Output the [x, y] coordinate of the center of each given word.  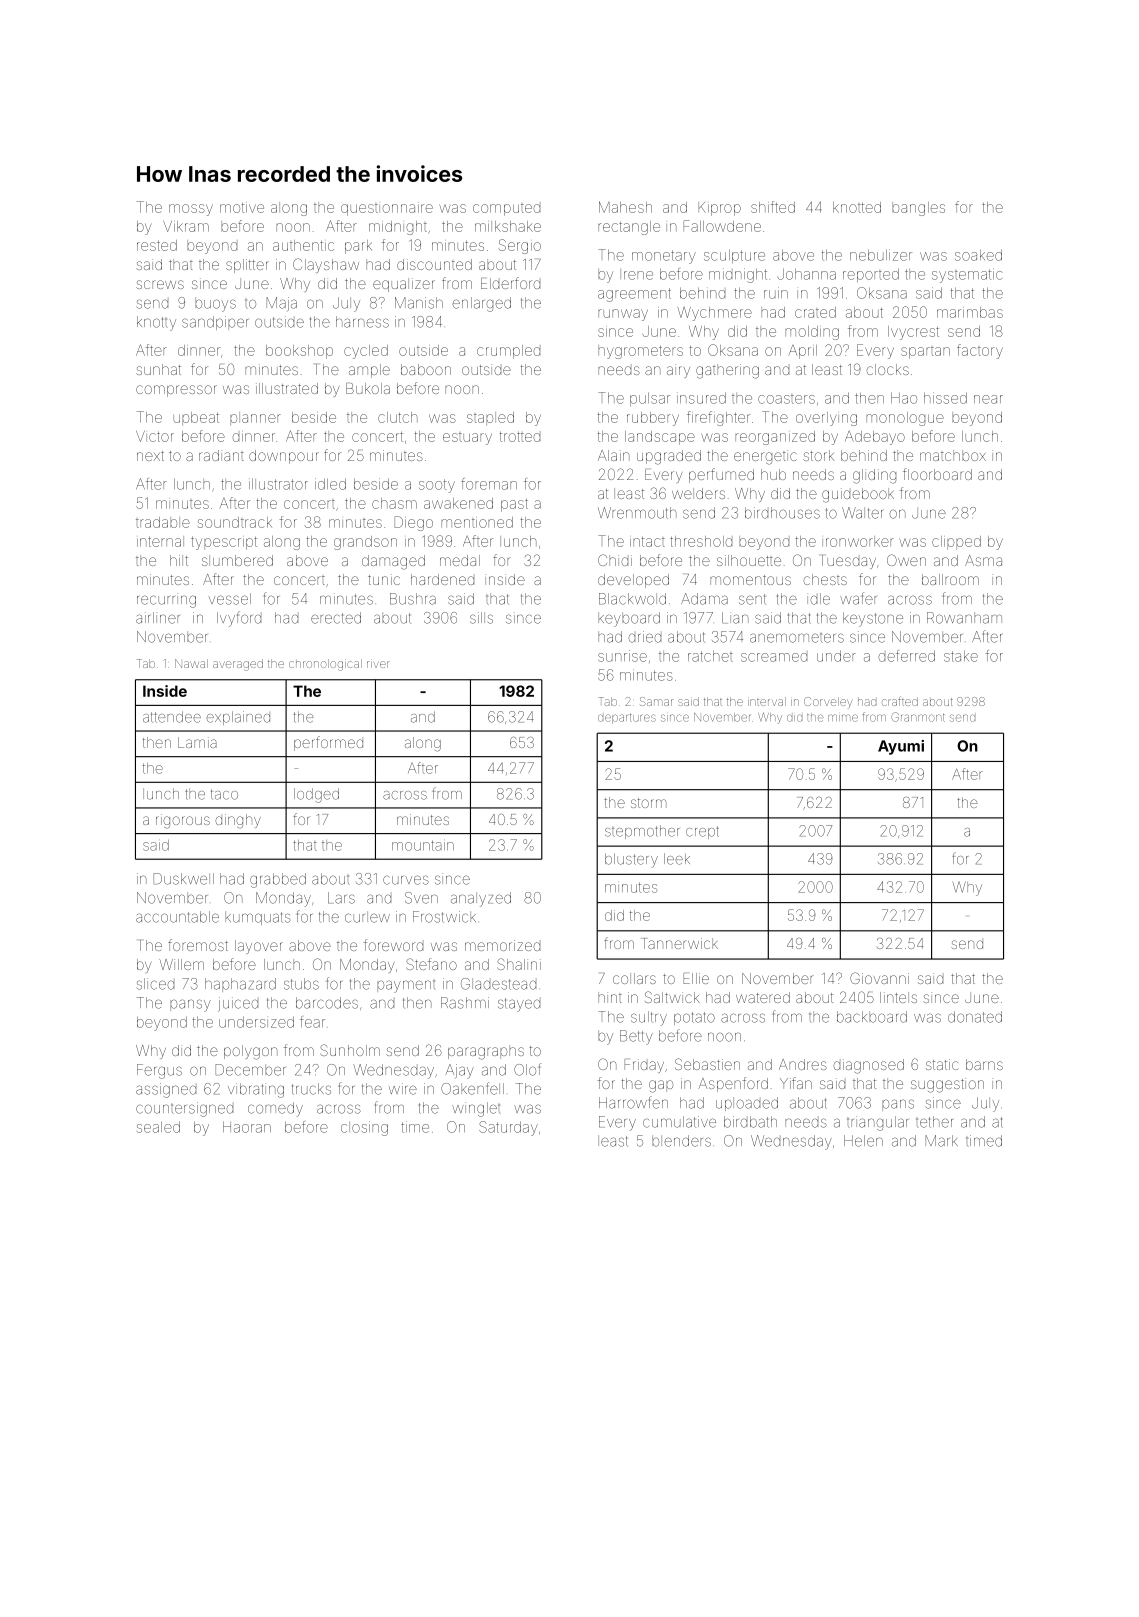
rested [157, 245]
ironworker [858, 541]
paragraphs [486, 1052]
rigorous [183, 821]
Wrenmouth [637, 513]
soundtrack [235, 522]
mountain [423, 845]
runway [623, 315]
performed [328, 743]
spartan [925, 353]
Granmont [918, 717]
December [250, 1070]
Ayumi [901, 747]
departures [627, 719]
